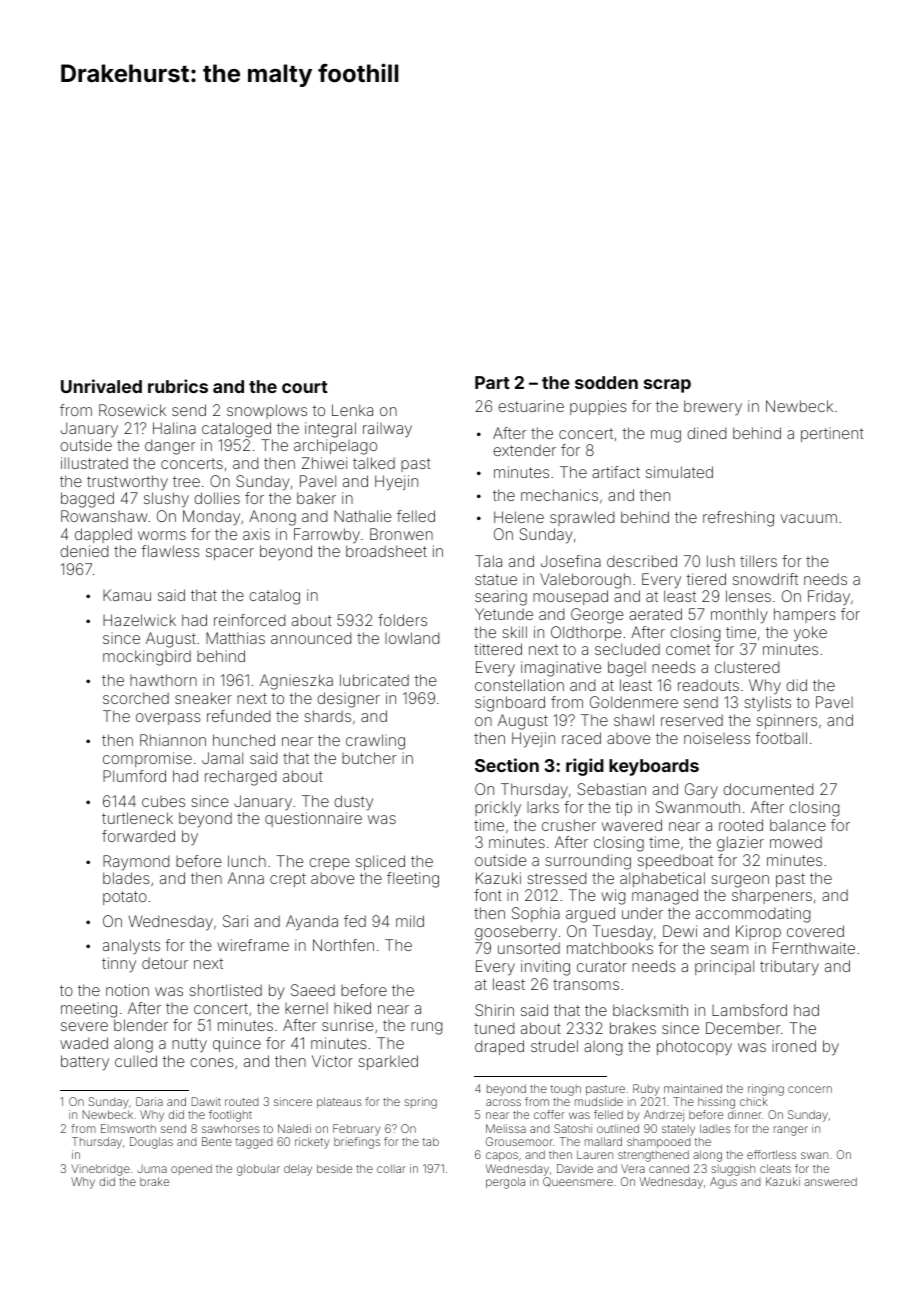 The image size is (924, 1308). I want to click on constellation, so click(519, 685).
